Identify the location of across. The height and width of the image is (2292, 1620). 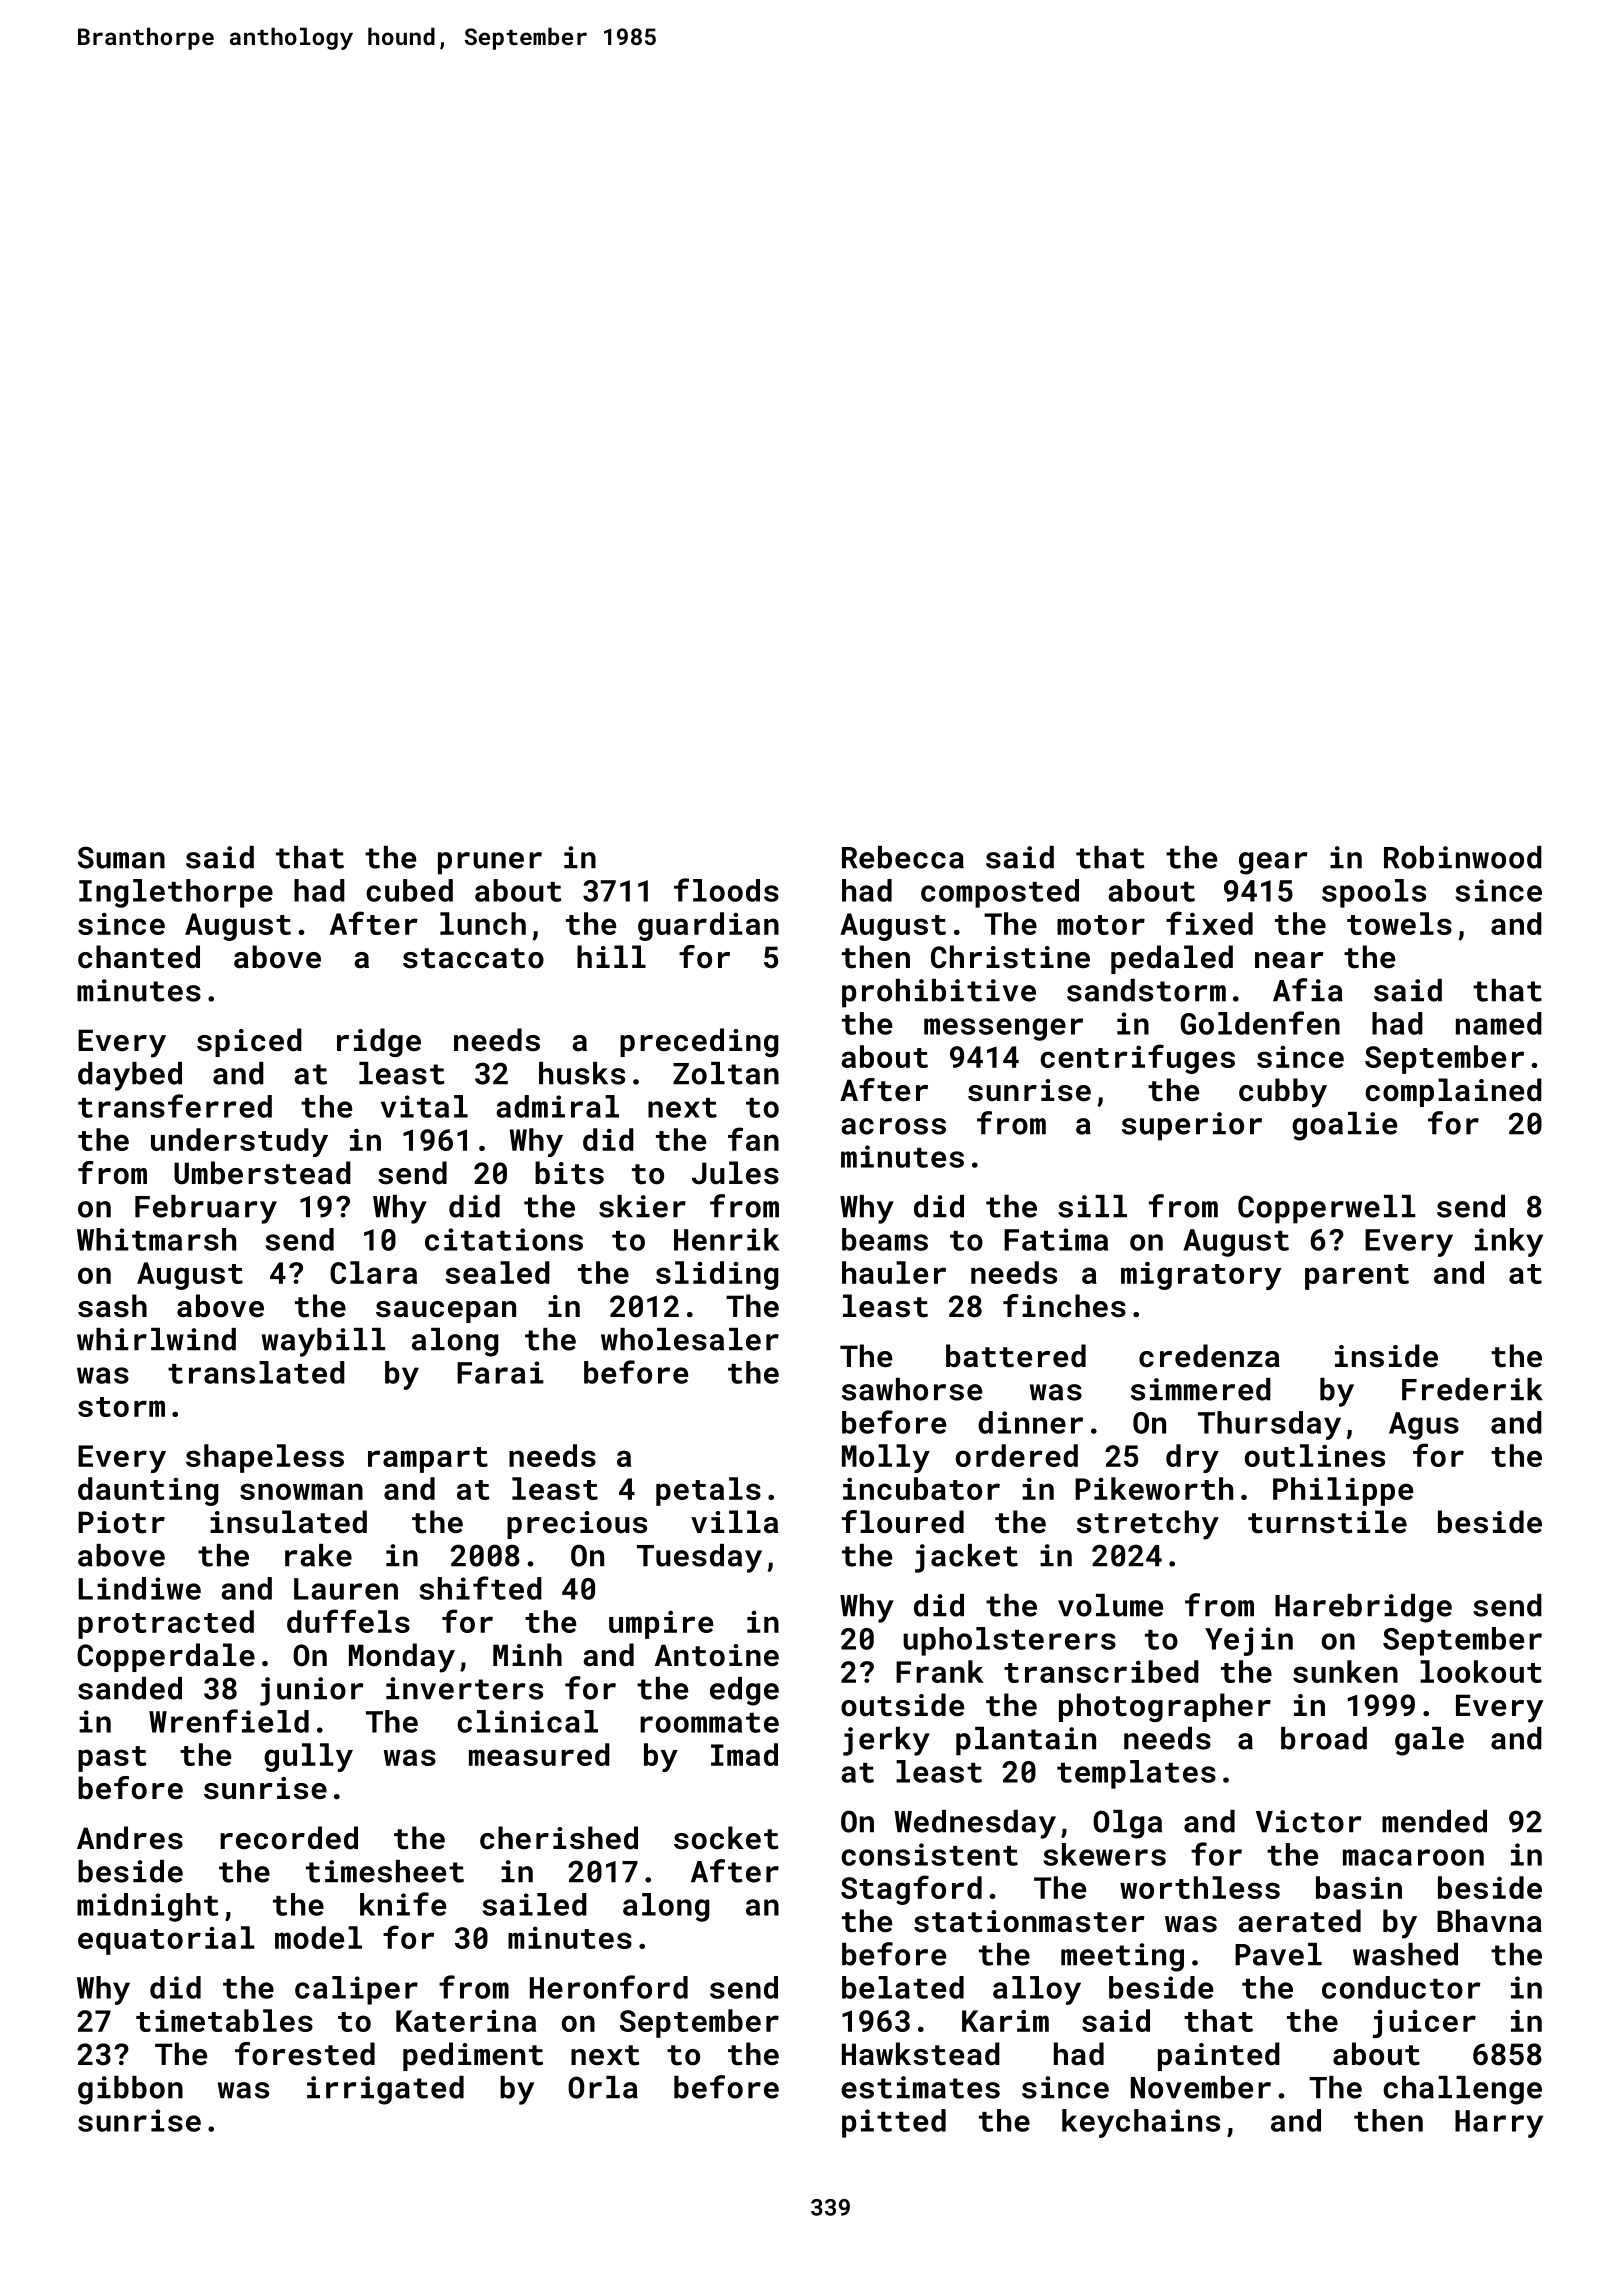
(893, 1126).
